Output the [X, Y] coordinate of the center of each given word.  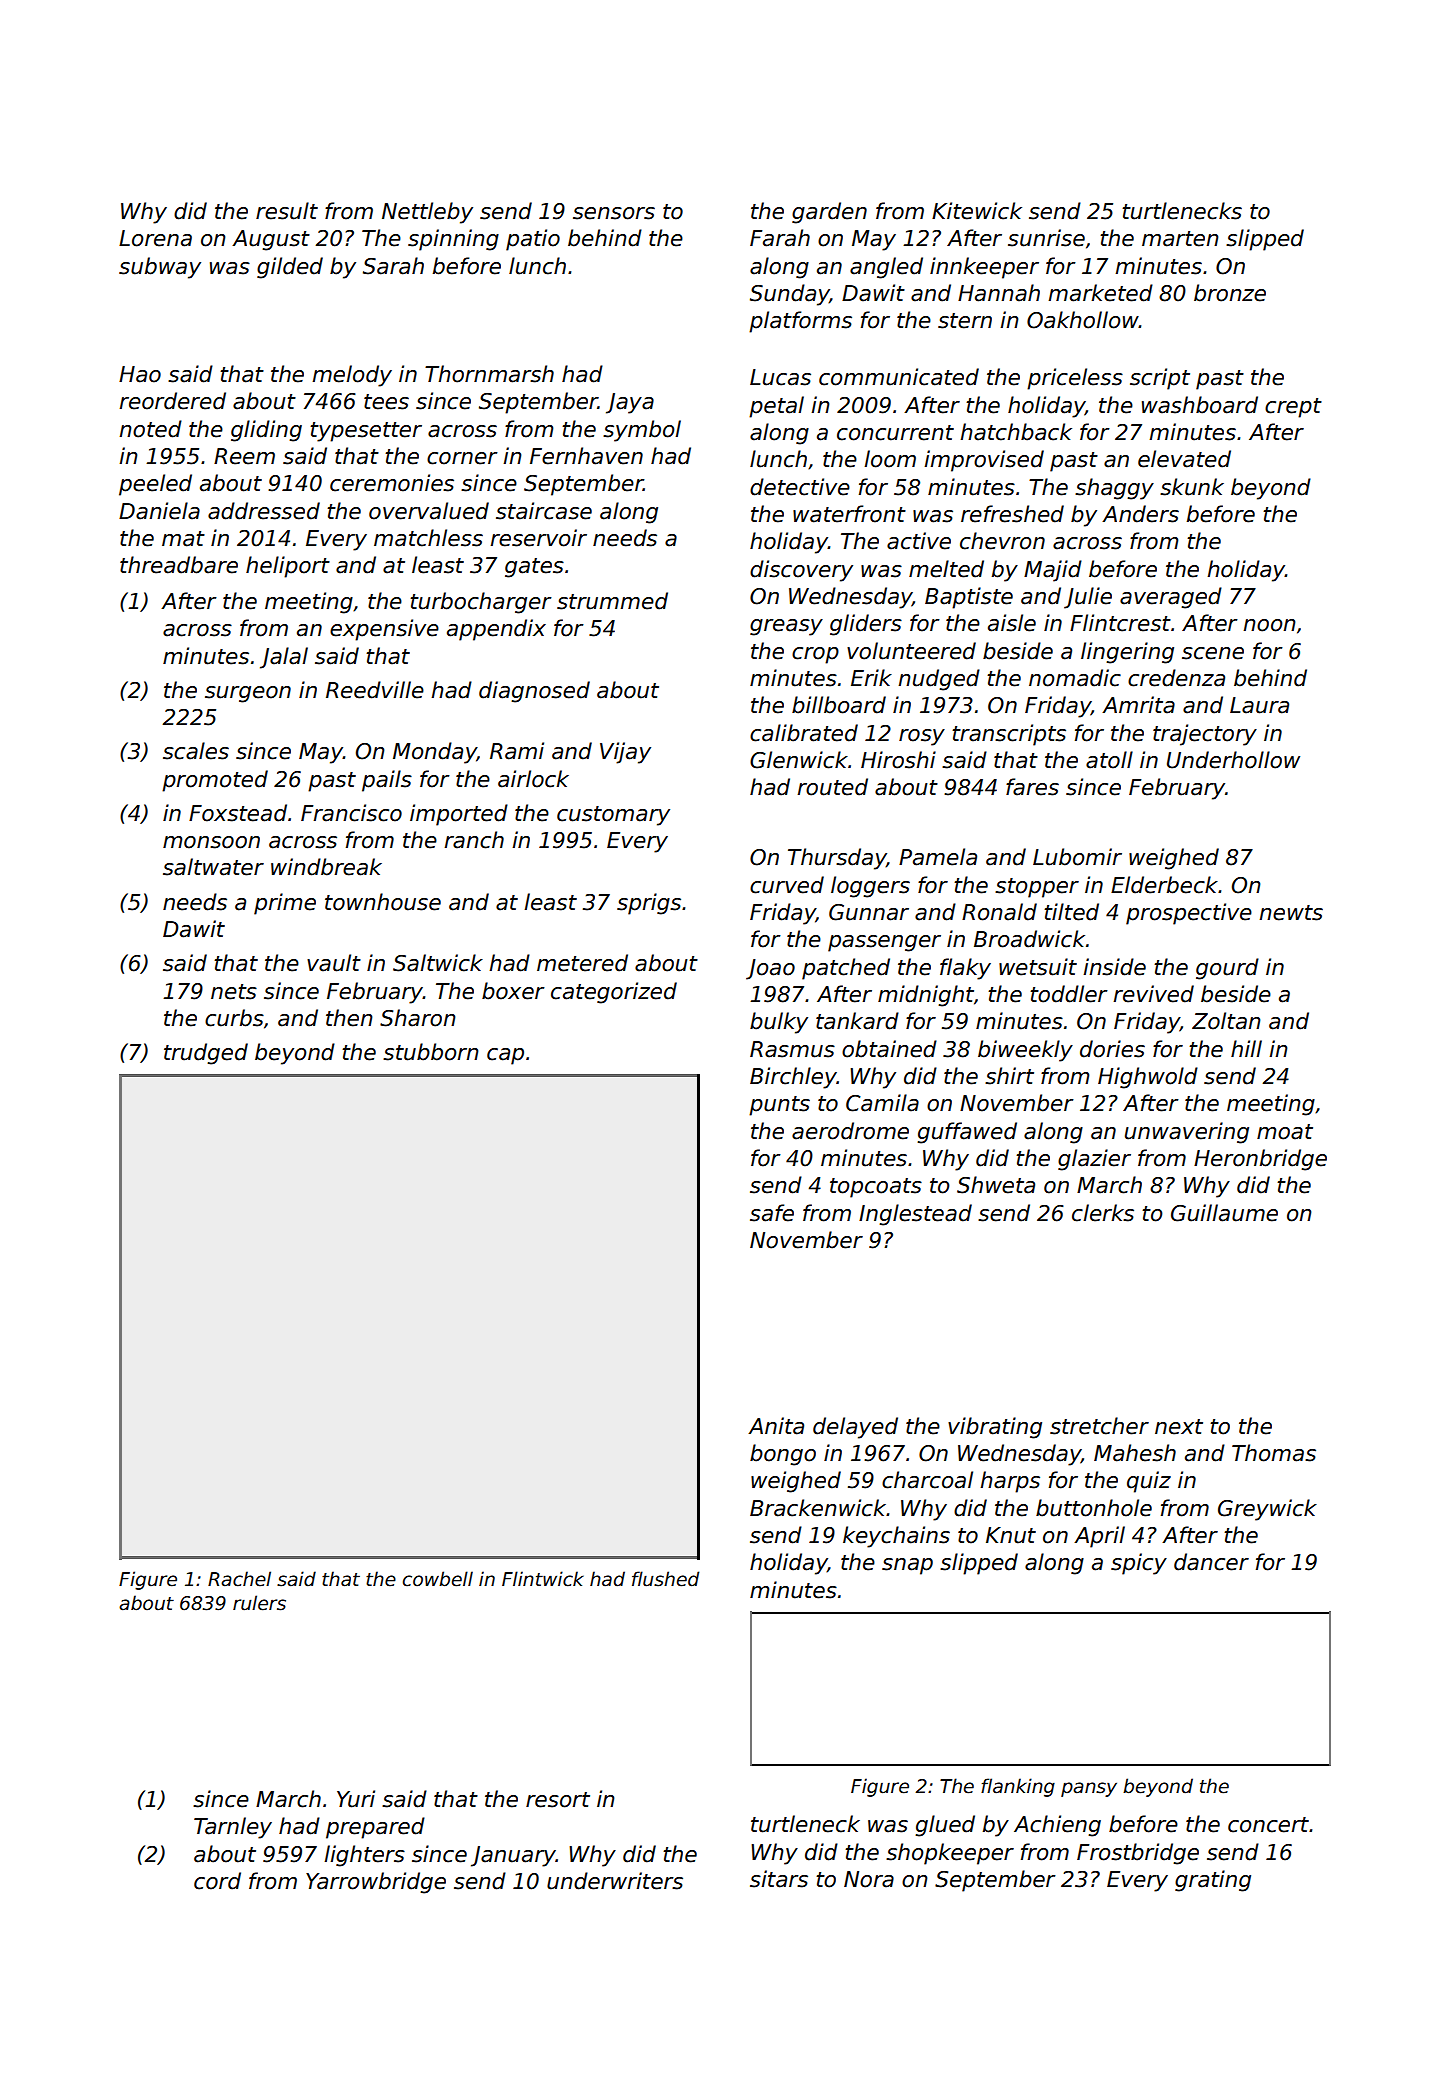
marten [1180, 239]
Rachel [239, 1579]
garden [829, 213]
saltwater [213, 867]
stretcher [1099, 1426]
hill [1246, 1048]
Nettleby [427, 213]
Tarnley [233, 1828]
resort [558, 1800]
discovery [801, 571]
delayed [855, 1428]
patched [846, 969]
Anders [1140, 514]
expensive [384, 630]
